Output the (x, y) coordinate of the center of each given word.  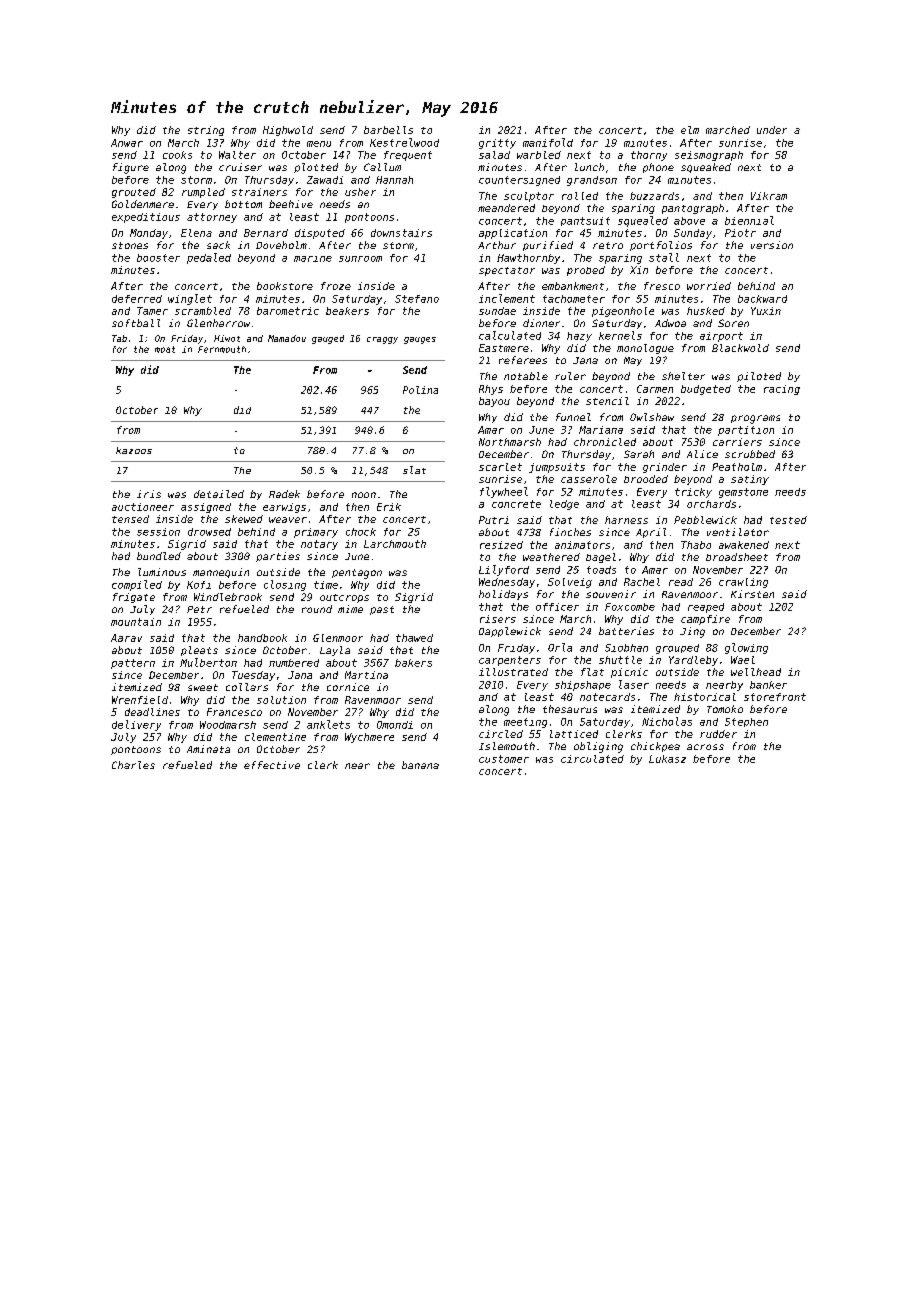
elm (690, 130)
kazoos (134, 450)
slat (414, 470)
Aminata (208, 749)
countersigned (519, 181)
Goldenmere (143, 204)
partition (746, 431)
